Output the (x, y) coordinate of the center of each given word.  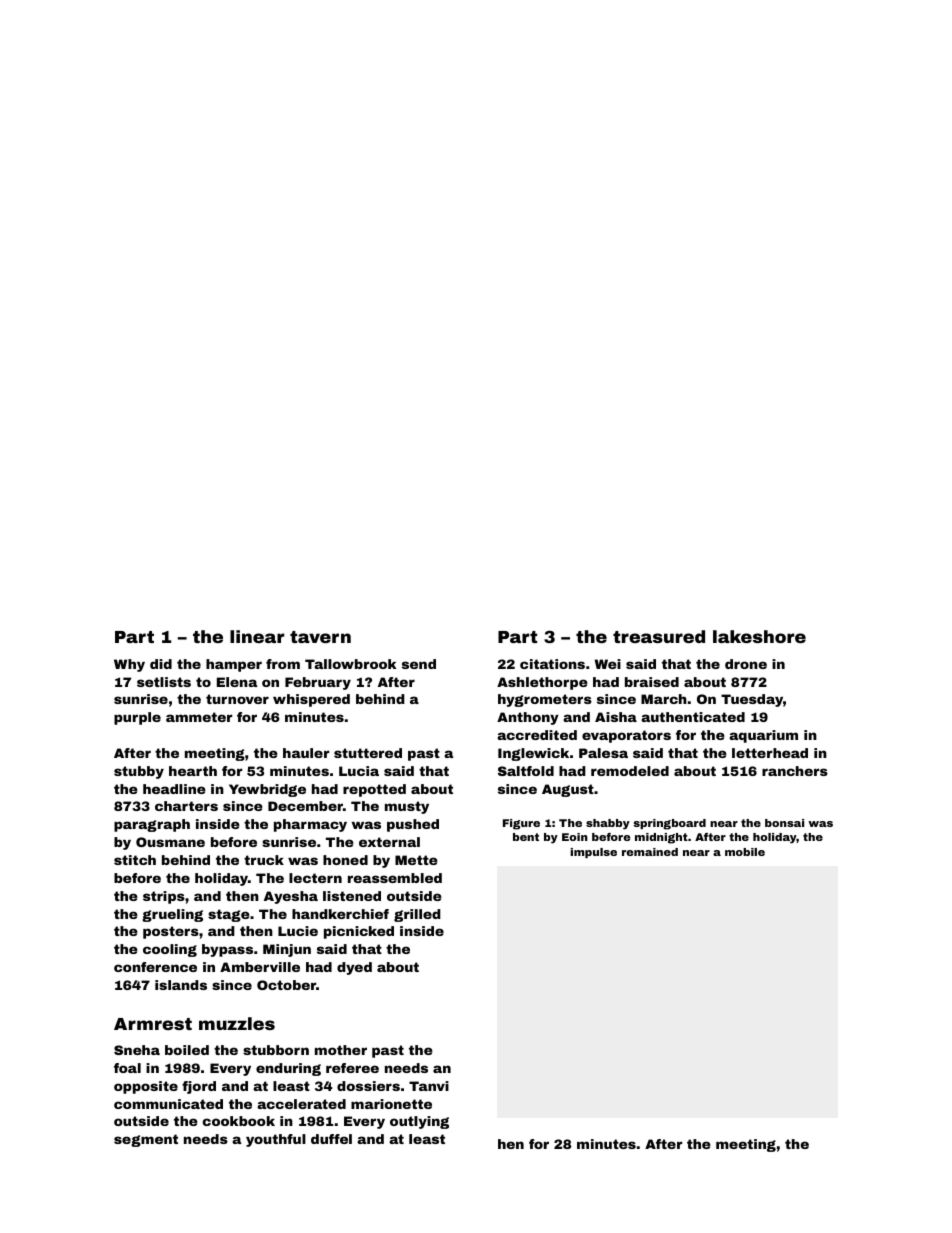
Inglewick (533, 754)
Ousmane (170, 842)
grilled (417, 915)
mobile (745, 852)
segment (146, 1140)
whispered (311, 700)
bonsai (784, 823)
